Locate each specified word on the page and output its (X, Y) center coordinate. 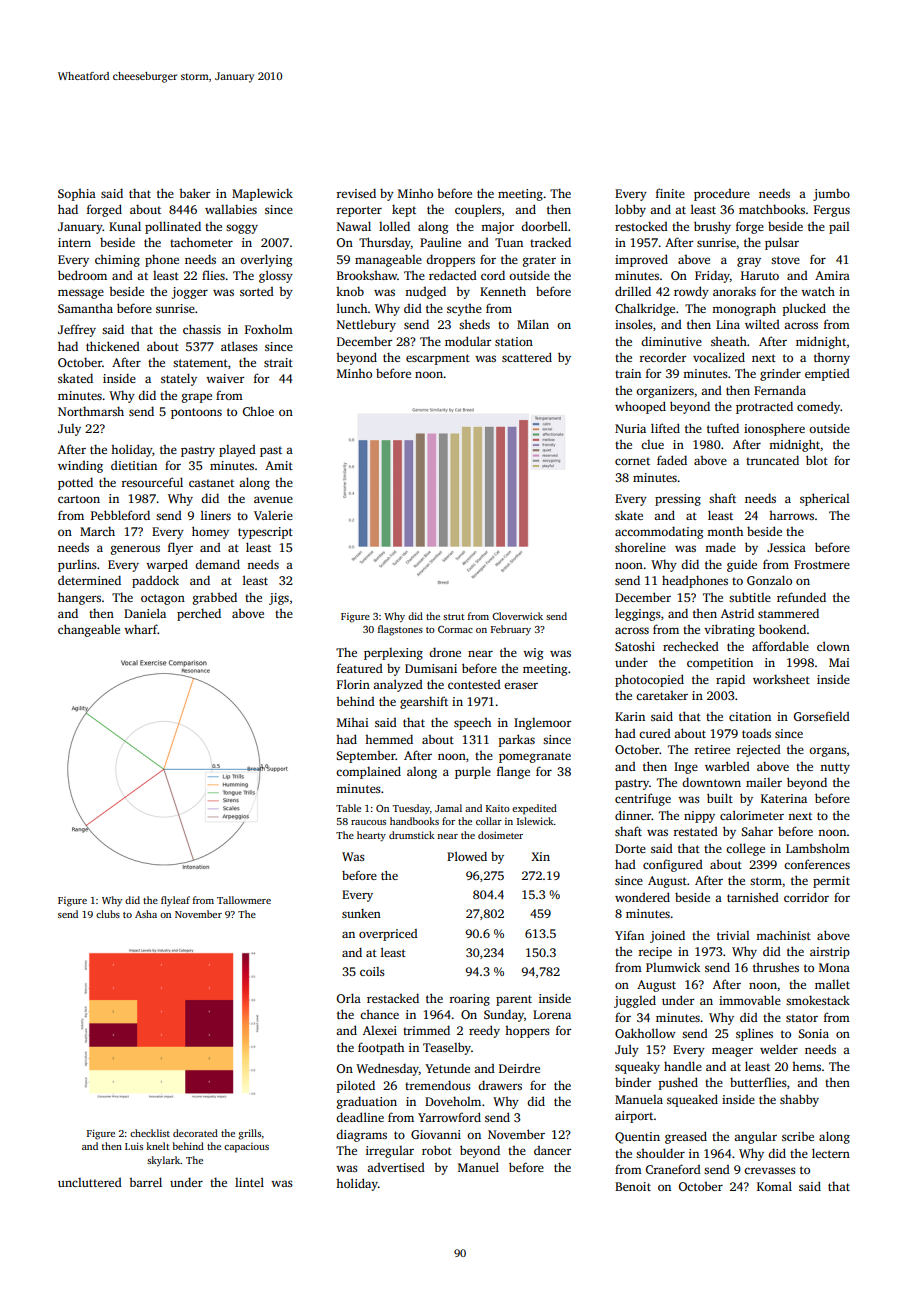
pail (839, 228)
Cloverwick (517, 616)
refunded (801, 597)
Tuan (509, 242)
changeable (89, 630)
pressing (678, 500)
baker (194, 193)
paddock (155, 582)
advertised (396, 1167)
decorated (195, 1133)
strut (453, 617)
